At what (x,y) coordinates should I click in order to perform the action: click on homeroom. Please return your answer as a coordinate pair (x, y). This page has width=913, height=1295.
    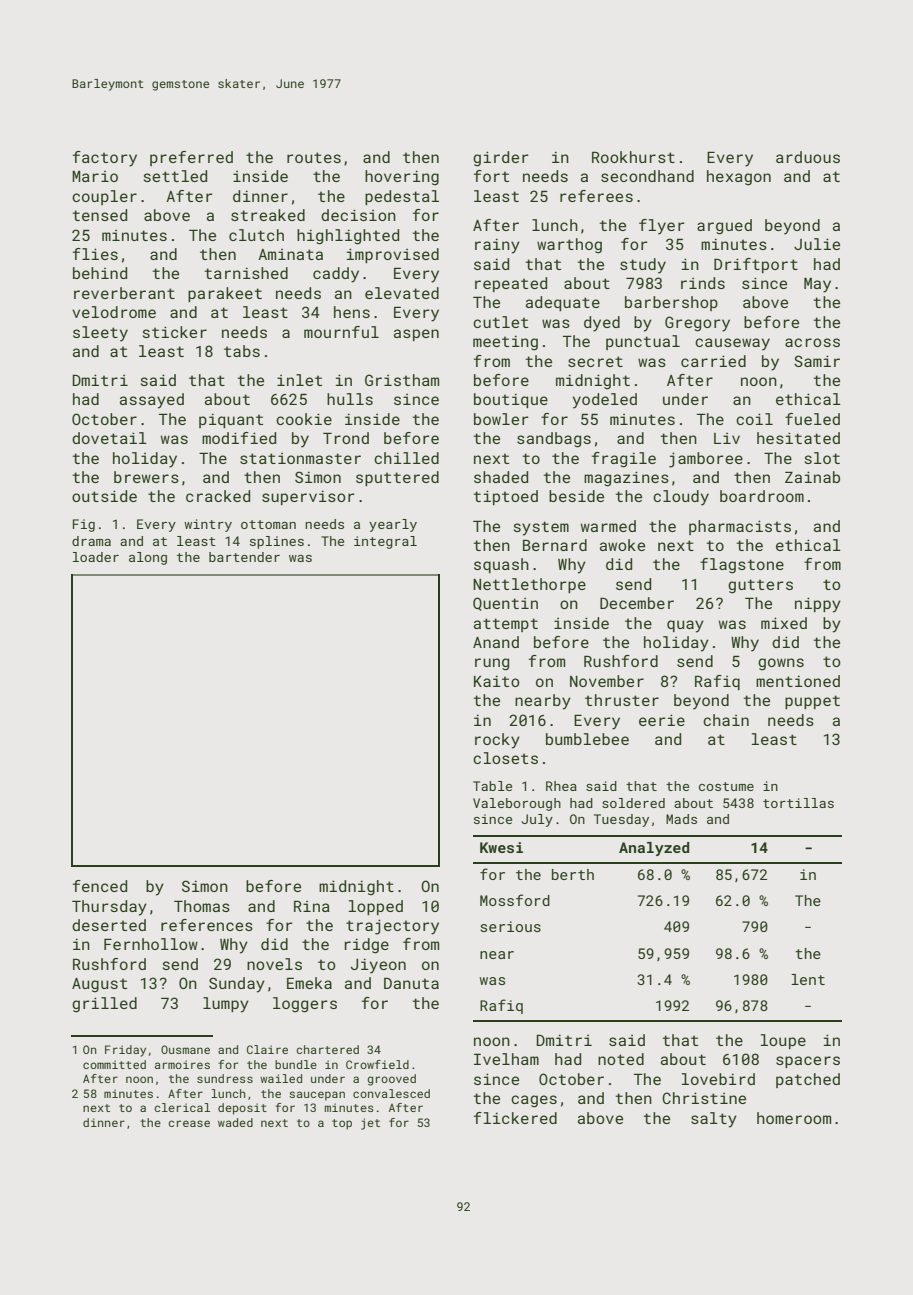
    Looking at the image, I should click on (794, 1118).
